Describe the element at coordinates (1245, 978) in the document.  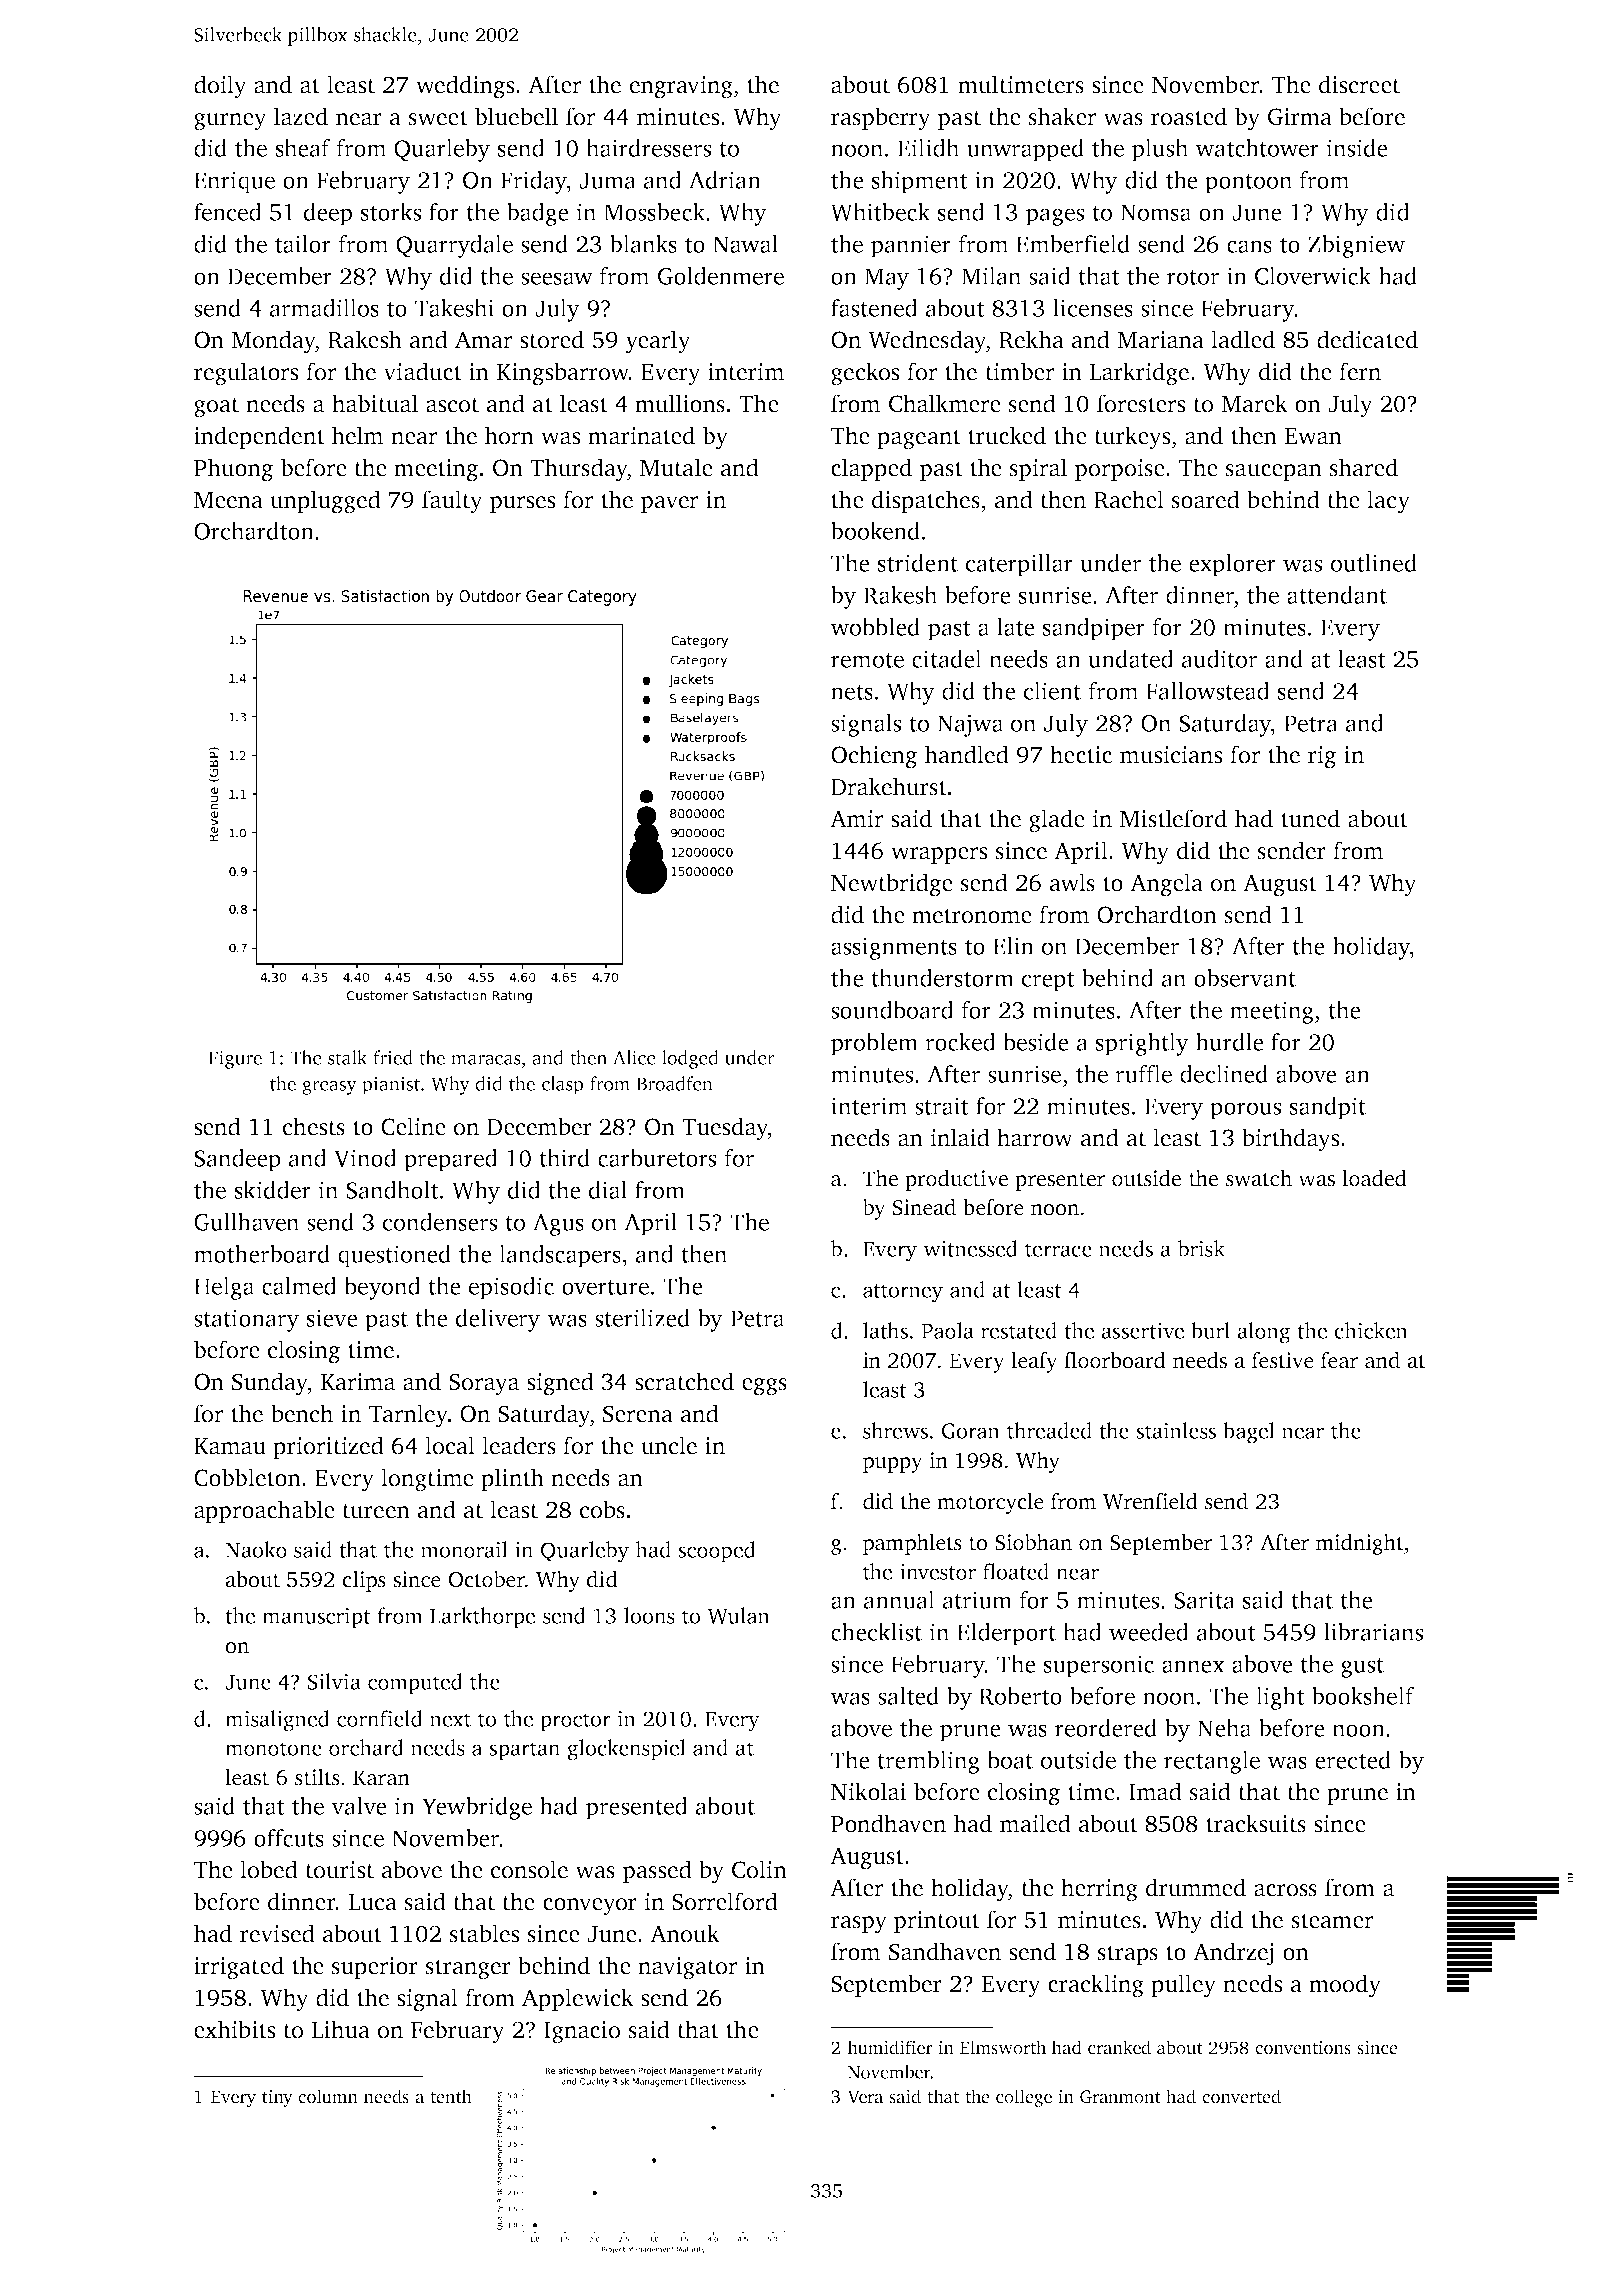
I see `observant` at that location.
